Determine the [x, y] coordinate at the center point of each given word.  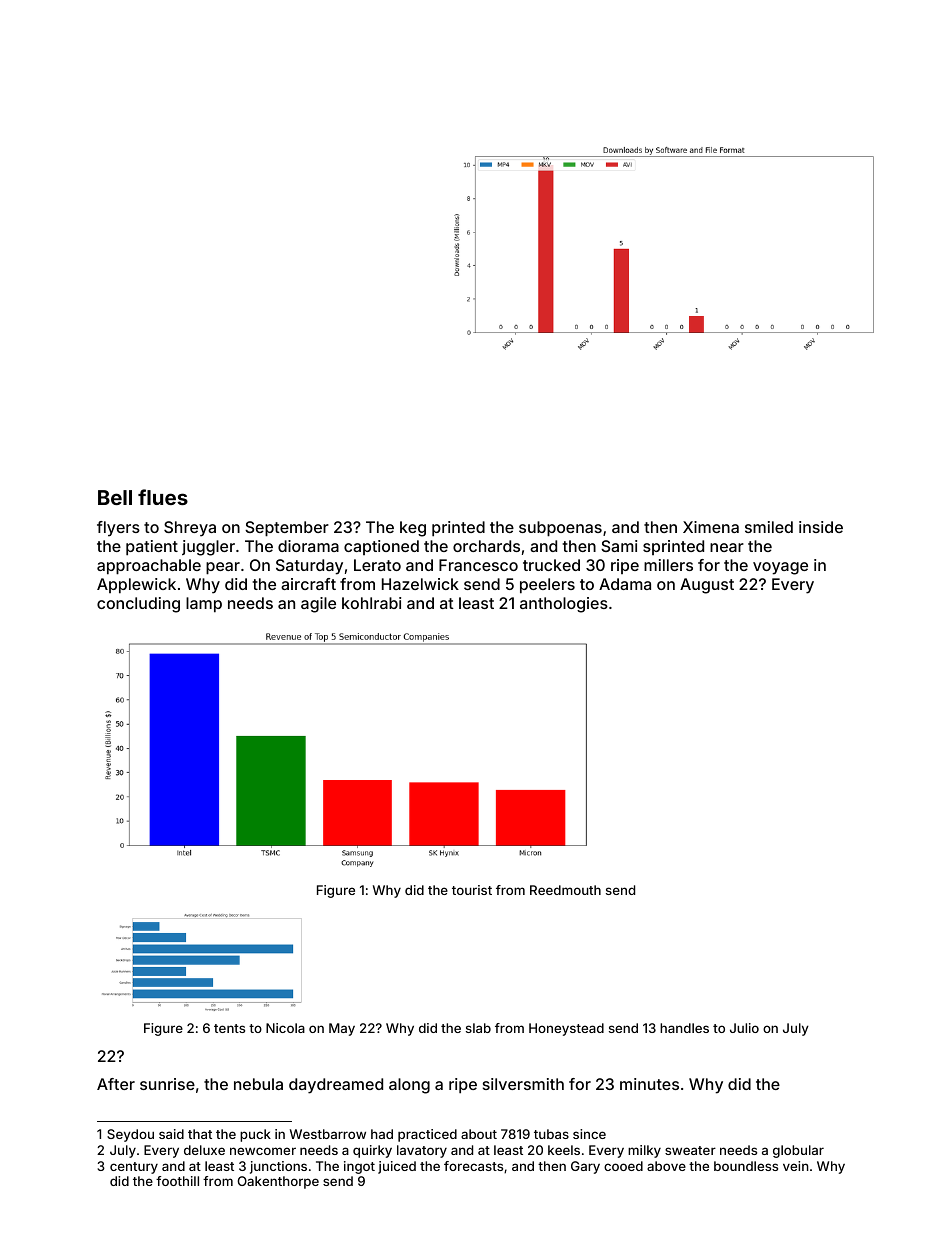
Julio [744, 1028]
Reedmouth [565, 890]
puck [255, 1135]
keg [413, 529]
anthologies [564, 605]
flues [163, 497]
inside [821, 527]
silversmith [523, 1084]
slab [478, 1028]
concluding [138, 605]
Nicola [285, 1028]
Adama [625, 584]
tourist [472, 890]
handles [684, 1028]
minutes [649, 1084]
